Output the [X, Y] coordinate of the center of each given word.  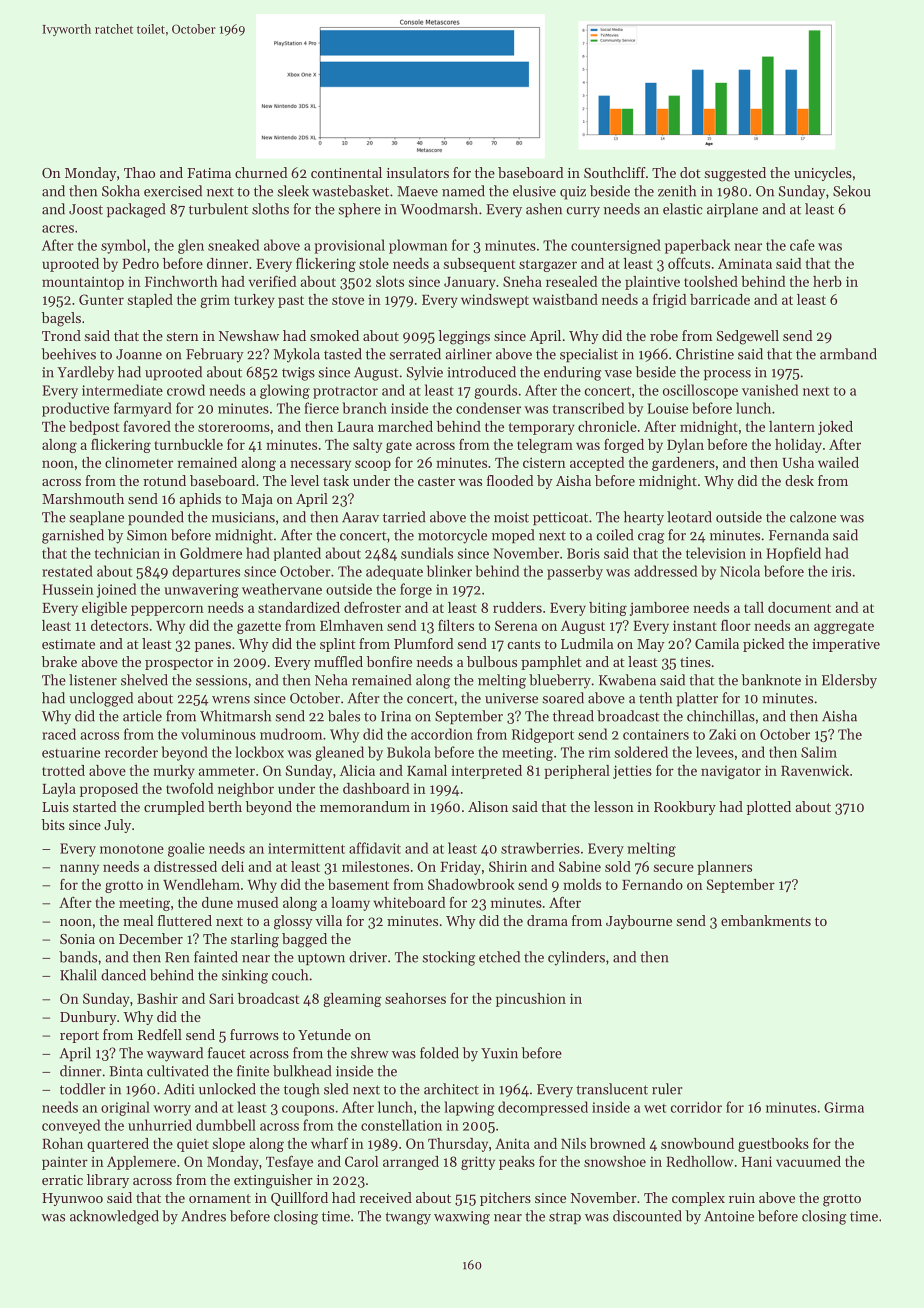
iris [841, 571]
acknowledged [114, 1217]
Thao [139, 172]
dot [690, 172]
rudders [517, 607]
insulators [418, 172]
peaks [517, 1163]
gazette [259, 628]
